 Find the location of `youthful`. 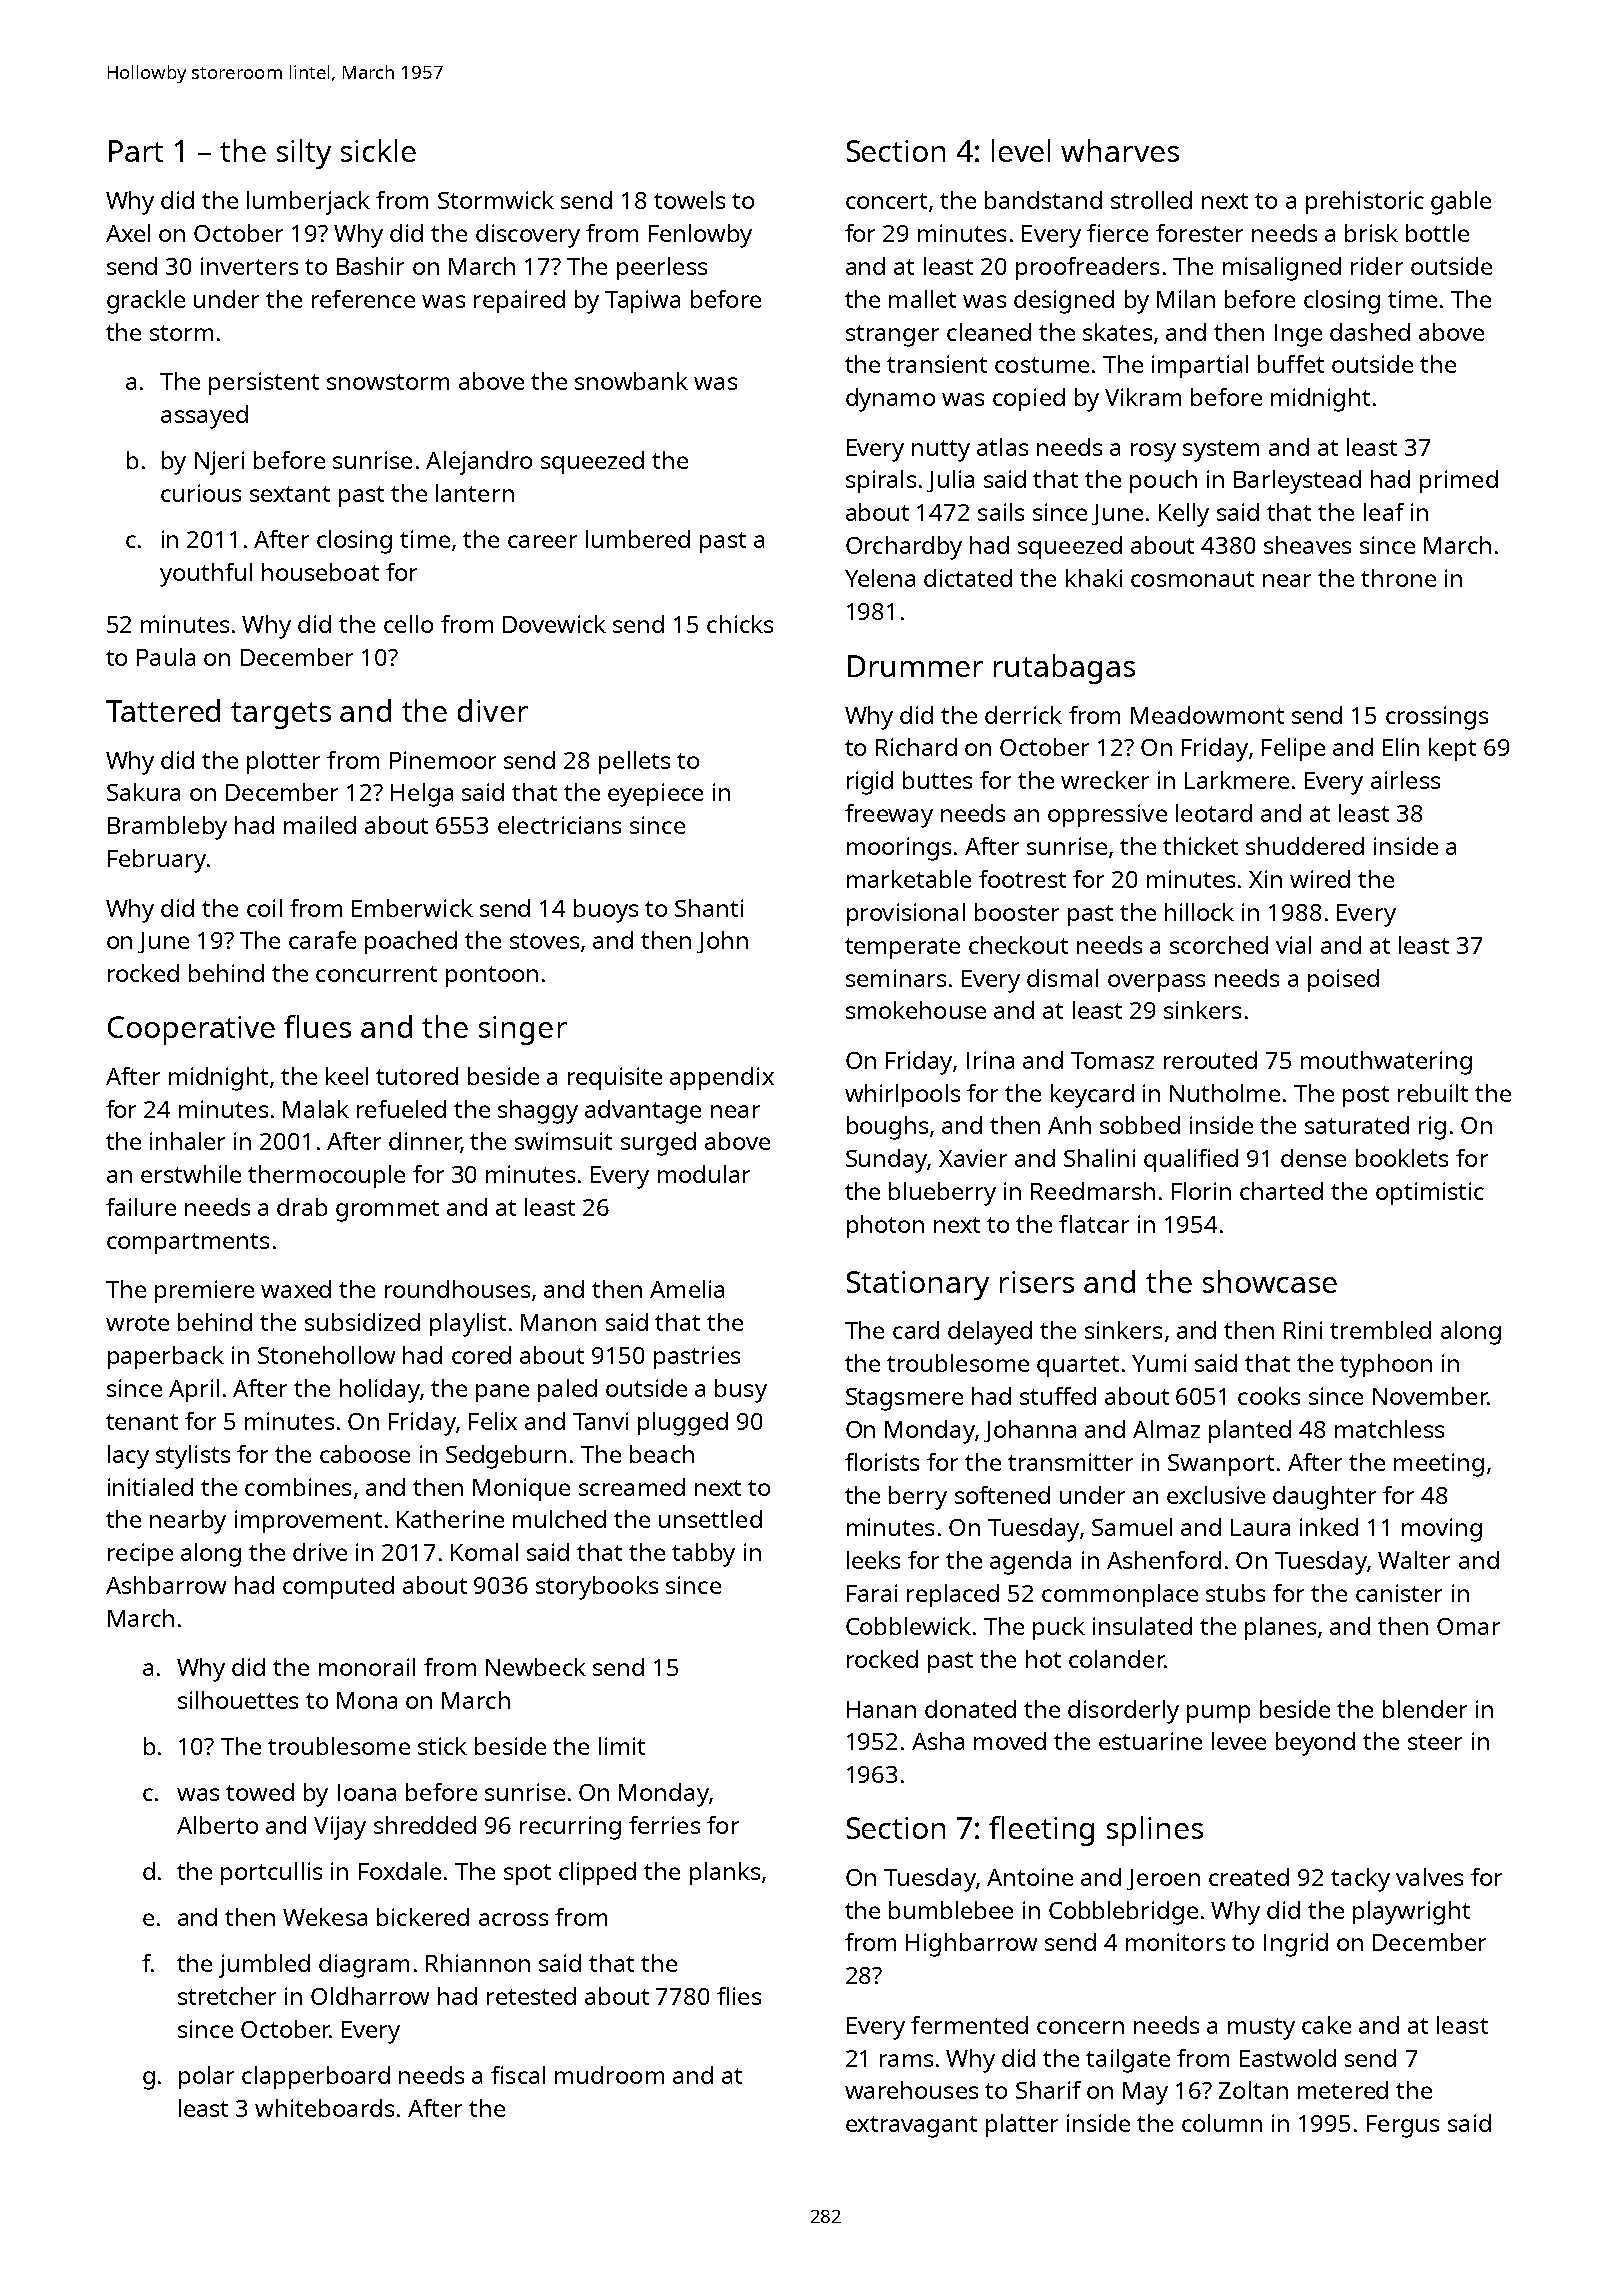

youthful is located at coordinates (206, 575).
